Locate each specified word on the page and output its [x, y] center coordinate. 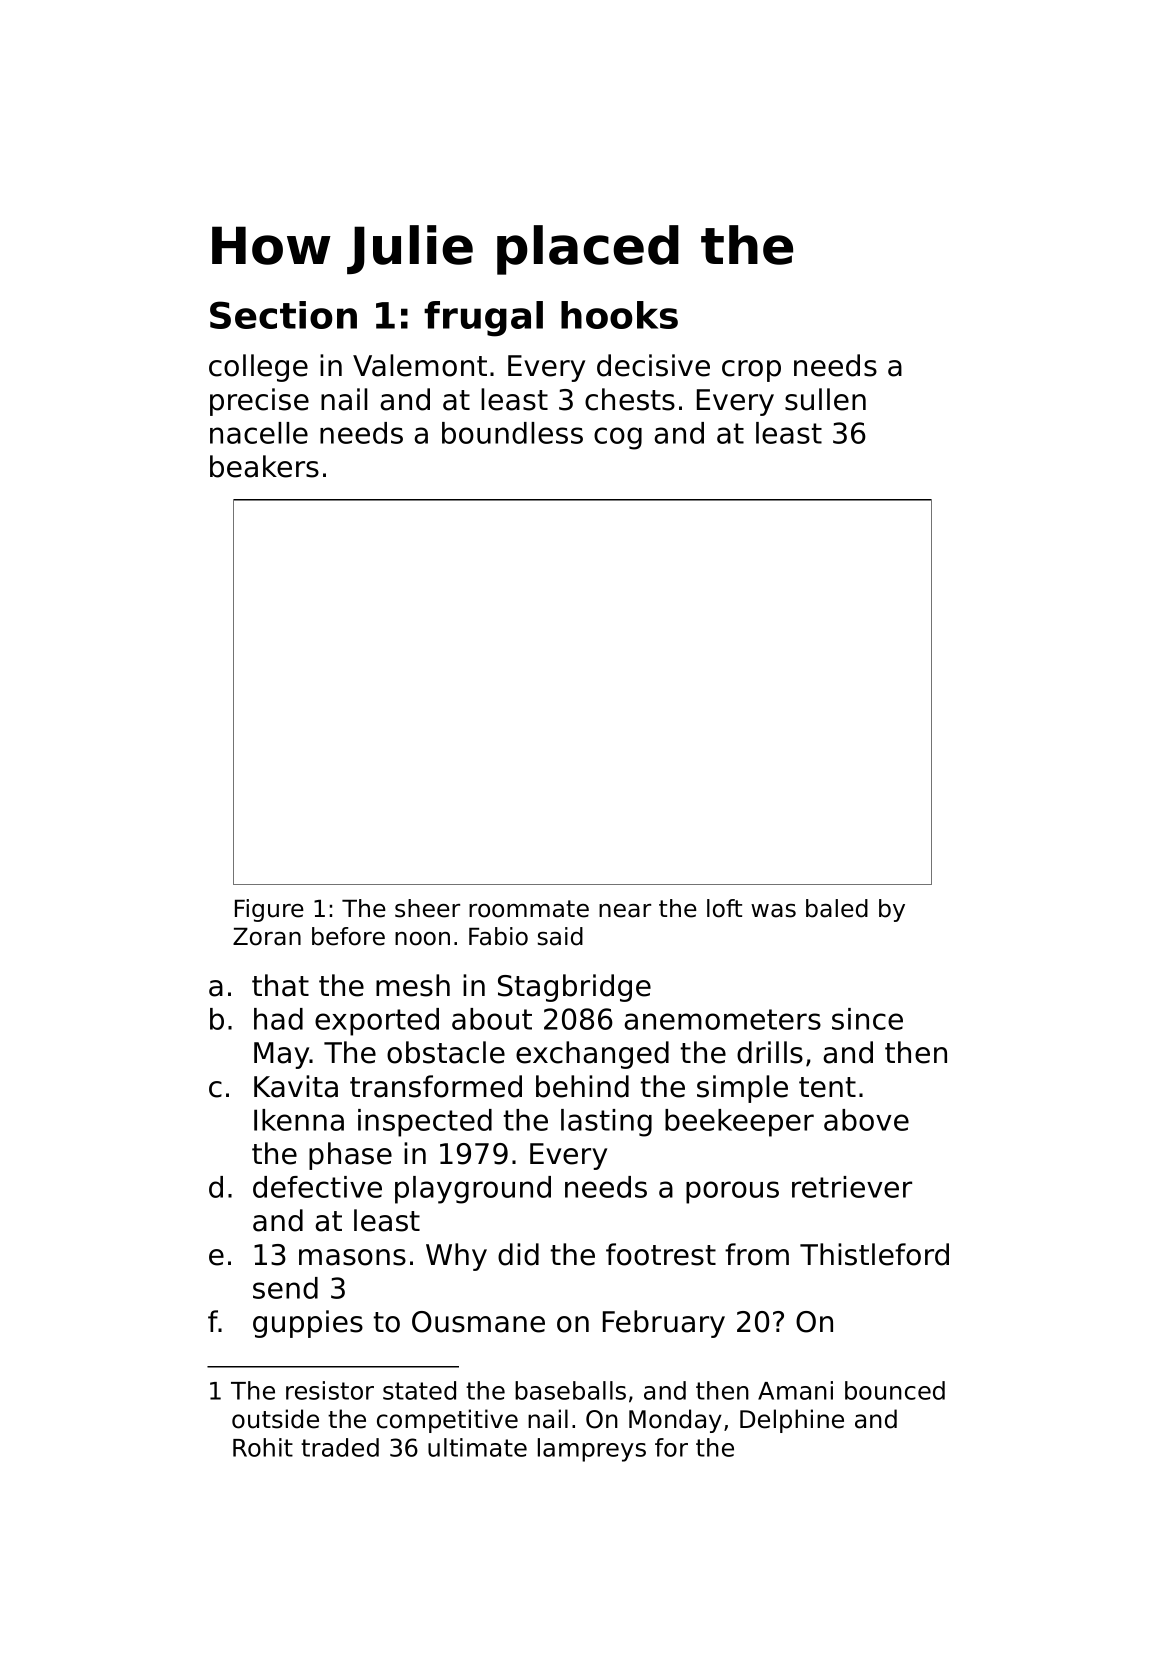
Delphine [792, 1421]
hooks [619, 315]
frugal [483, 319]
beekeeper [739, 1123]
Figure [269, 910]
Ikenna [299, 1120]
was [773, 911]
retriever [852, 1187]
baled [837, 908]
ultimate [477, 1447]
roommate [529, 909]
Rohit [263, 1447]
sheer [427, 908]
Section [283, 315]
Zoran [267, 937]
